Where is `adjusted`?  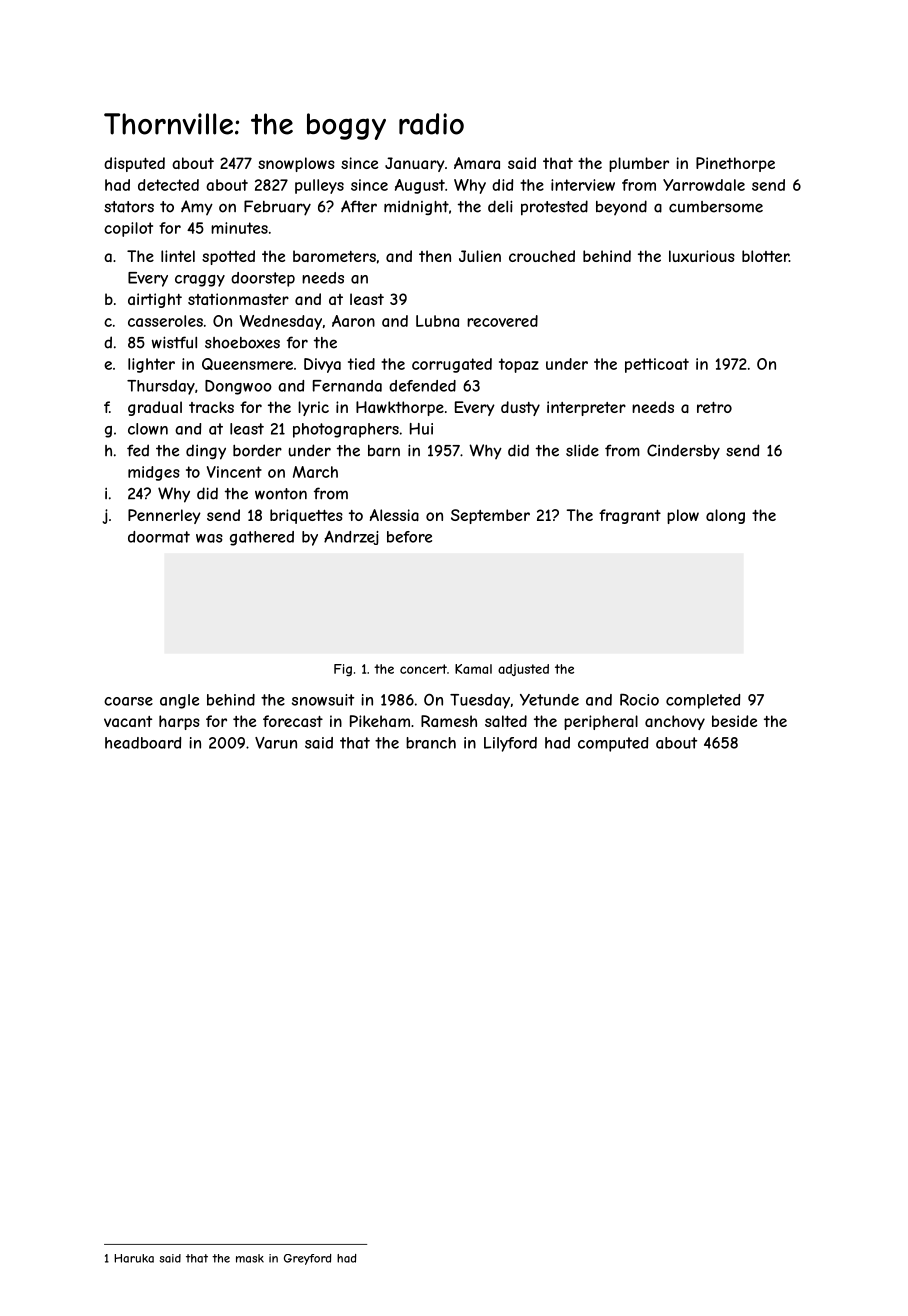 adjusted is located at coordinates (523, 670).
